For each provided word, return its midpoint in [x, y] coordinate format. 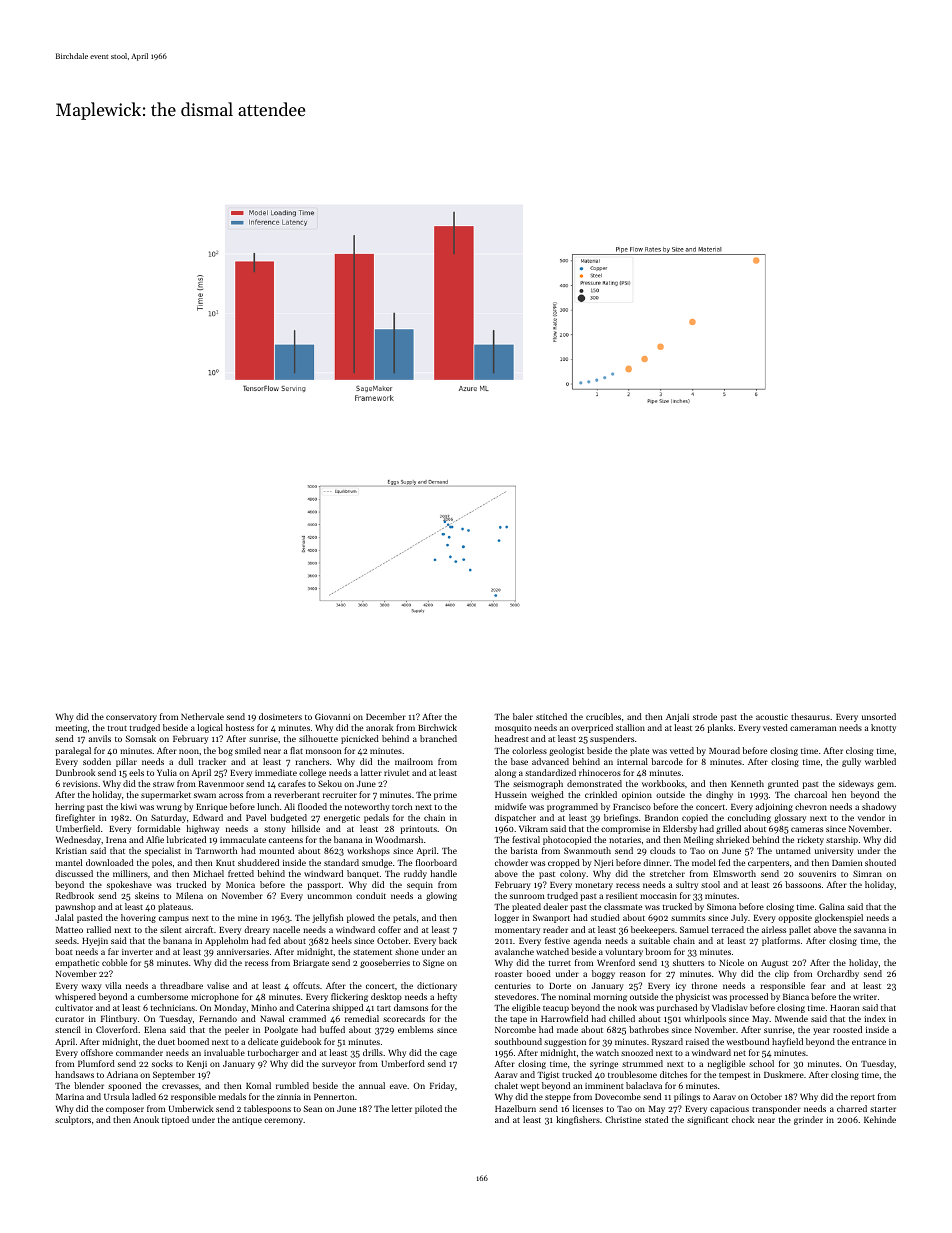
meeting [71, 729]
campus [174, 919]
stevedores [515, 996]
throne [704, 985]
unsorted [879, 716]
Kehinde [880, 1119]
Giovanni [332, 716]
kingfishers [578, 1120]
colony [573, 874]
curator [69, 1019]
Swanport [551, 918]
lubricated [186, 839]
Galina [832, 906]
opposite [795, 919]
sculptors [73, 1120]
